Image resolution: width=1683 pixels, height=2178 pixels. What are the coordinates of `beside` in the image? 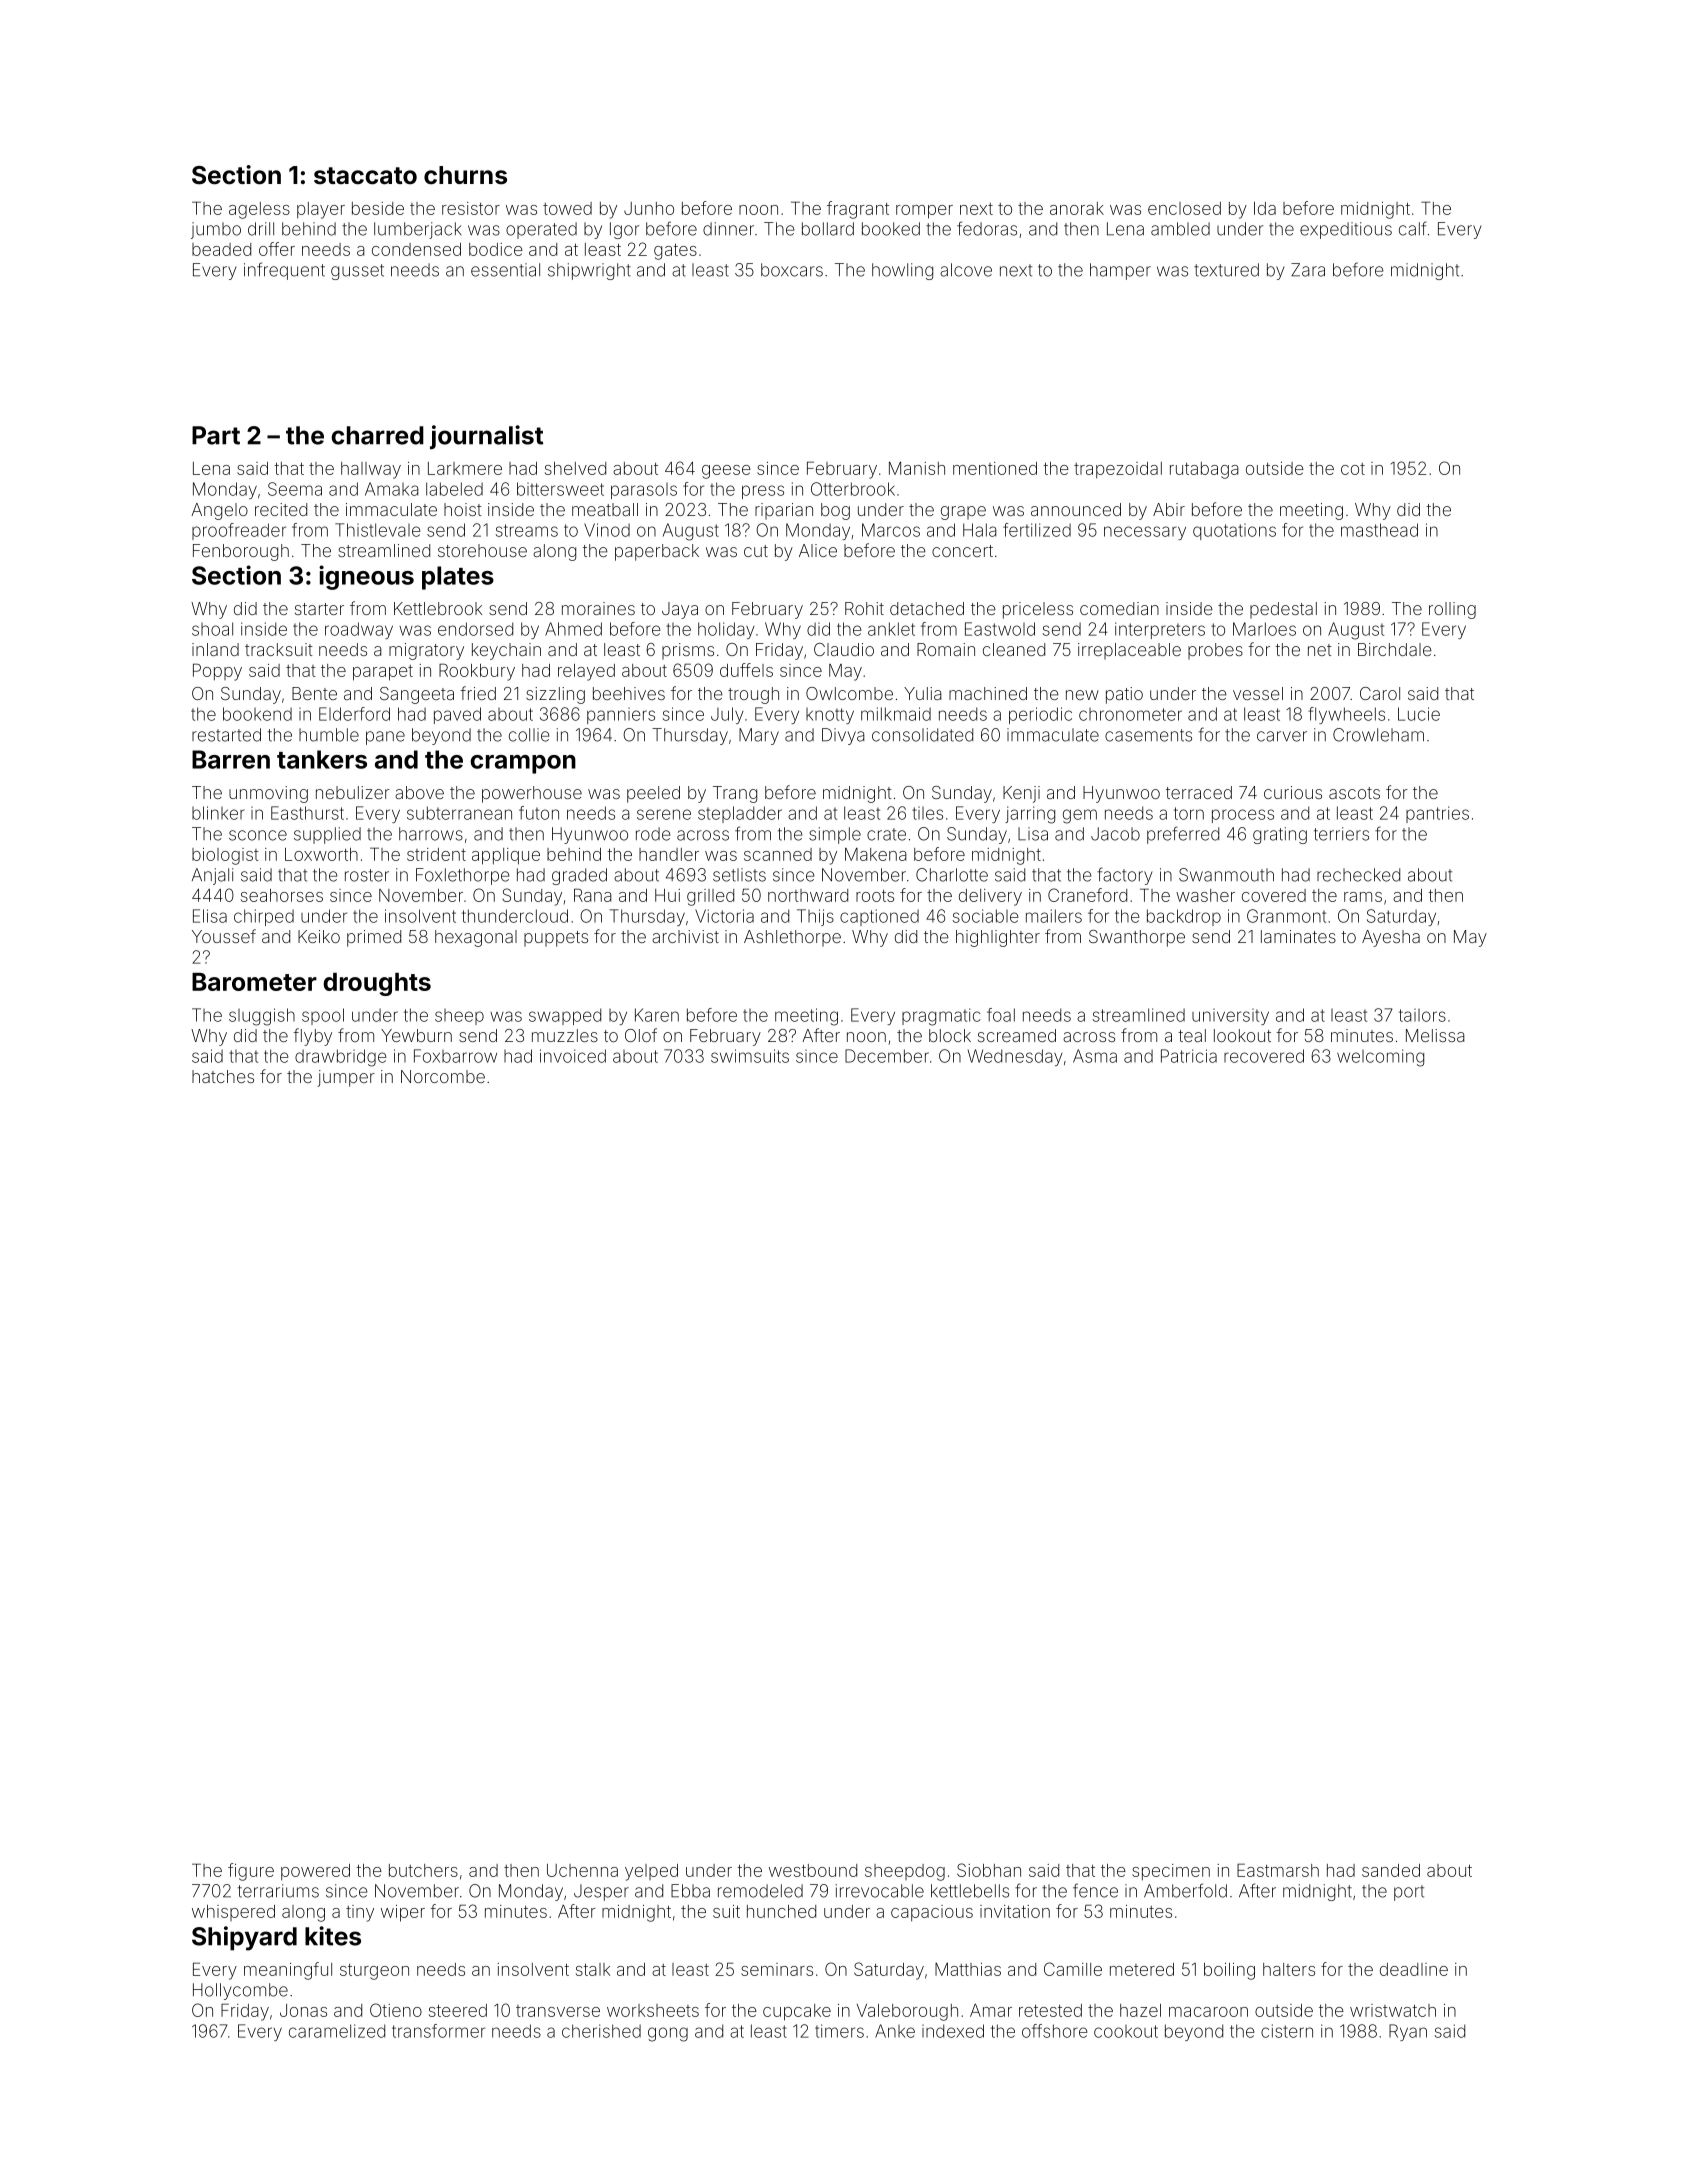 It's located at (378, 208).
